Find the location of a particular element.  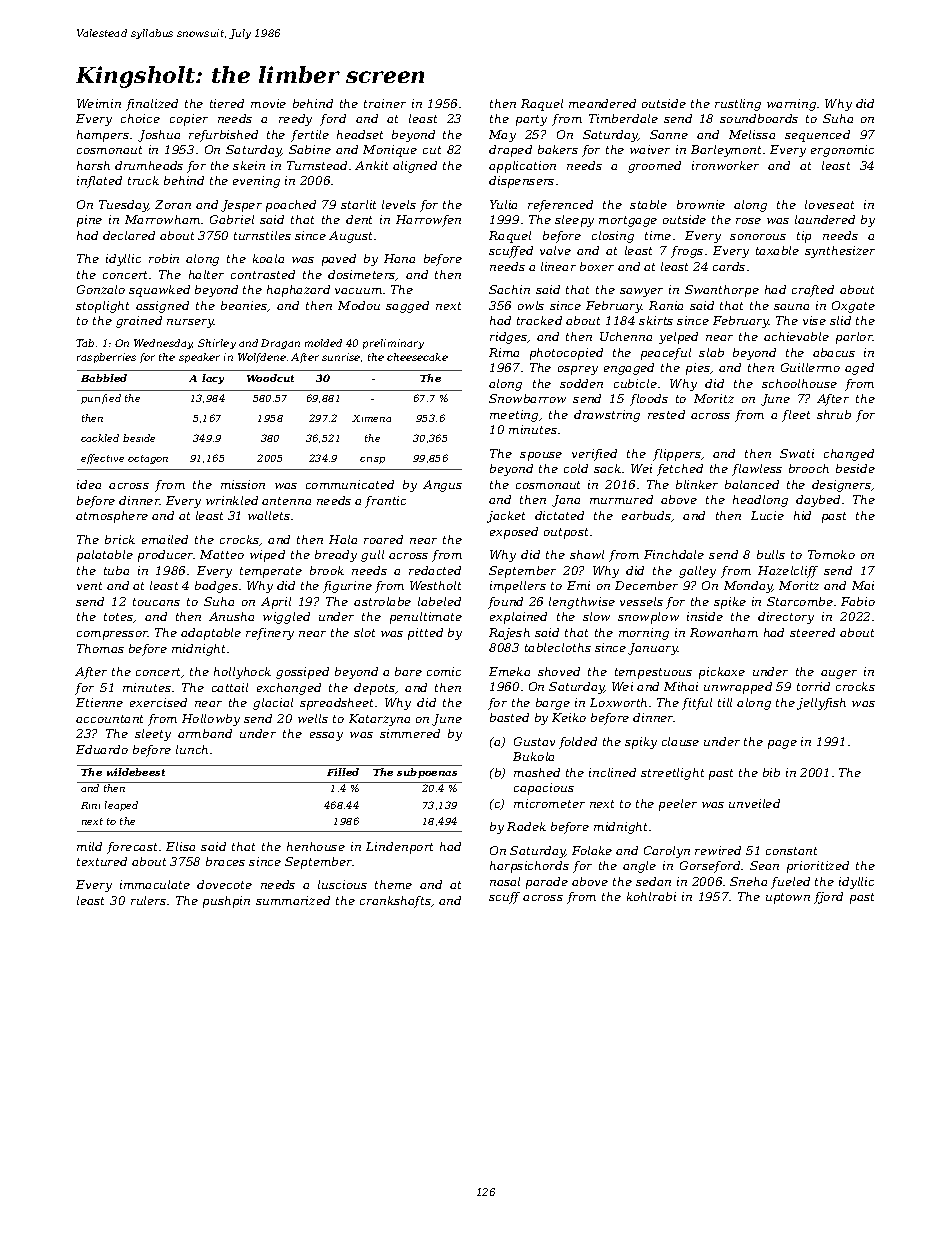

Barleymont is located at coordinates (726, 151).
